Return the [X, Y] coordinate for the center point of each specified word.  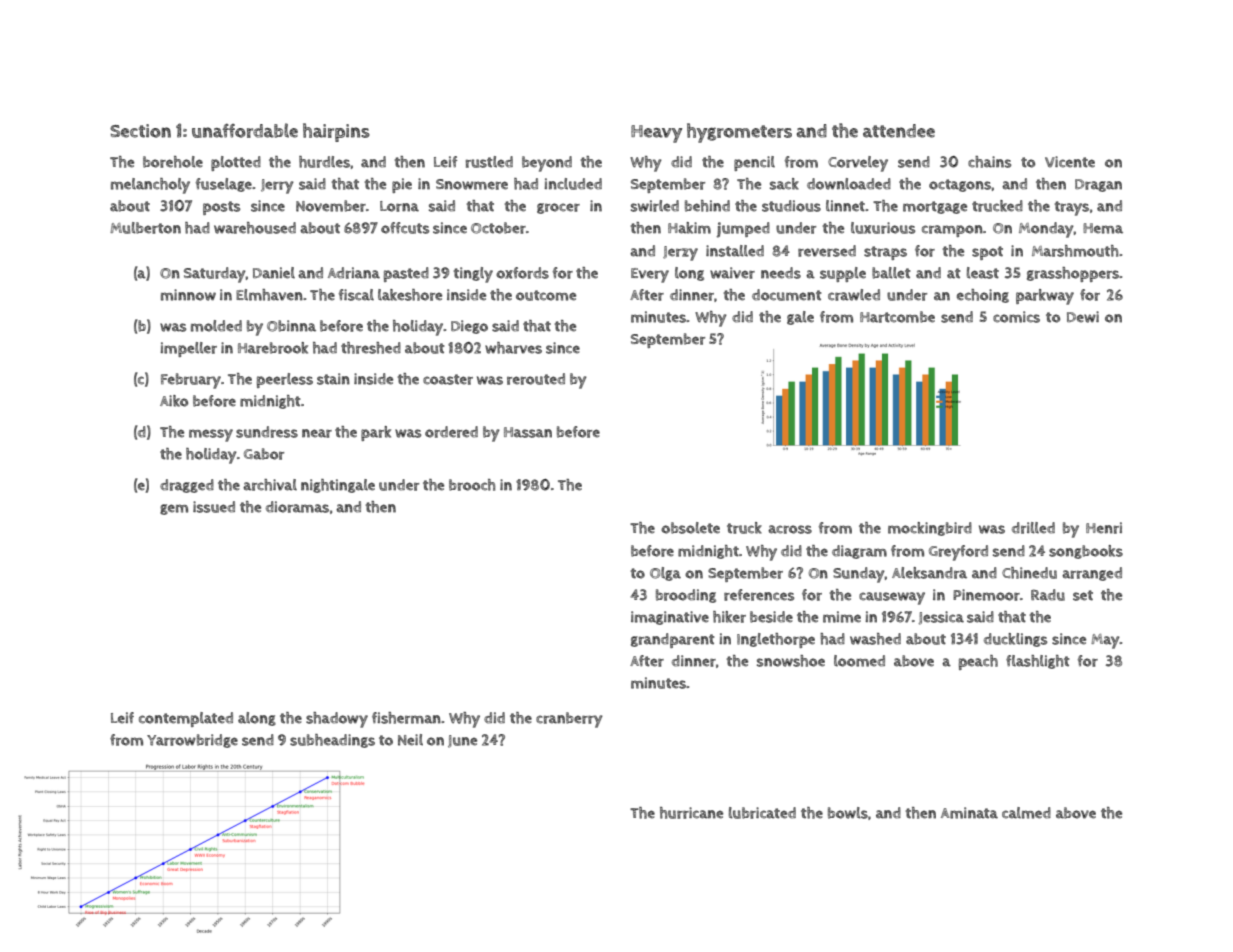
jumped [743, 230]
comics [1016, 317]
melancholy [150, 186]
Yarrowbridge [192, 741]
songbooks [1086, 552]
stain [333, 379]
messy [211, 435]
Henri [1104, 528]
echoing [983, 296]
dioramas [297, 507]
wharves [513, 348]
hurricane [691, 813]
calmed [1026, 813]
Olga [665, 574]
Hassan [528, 432]
